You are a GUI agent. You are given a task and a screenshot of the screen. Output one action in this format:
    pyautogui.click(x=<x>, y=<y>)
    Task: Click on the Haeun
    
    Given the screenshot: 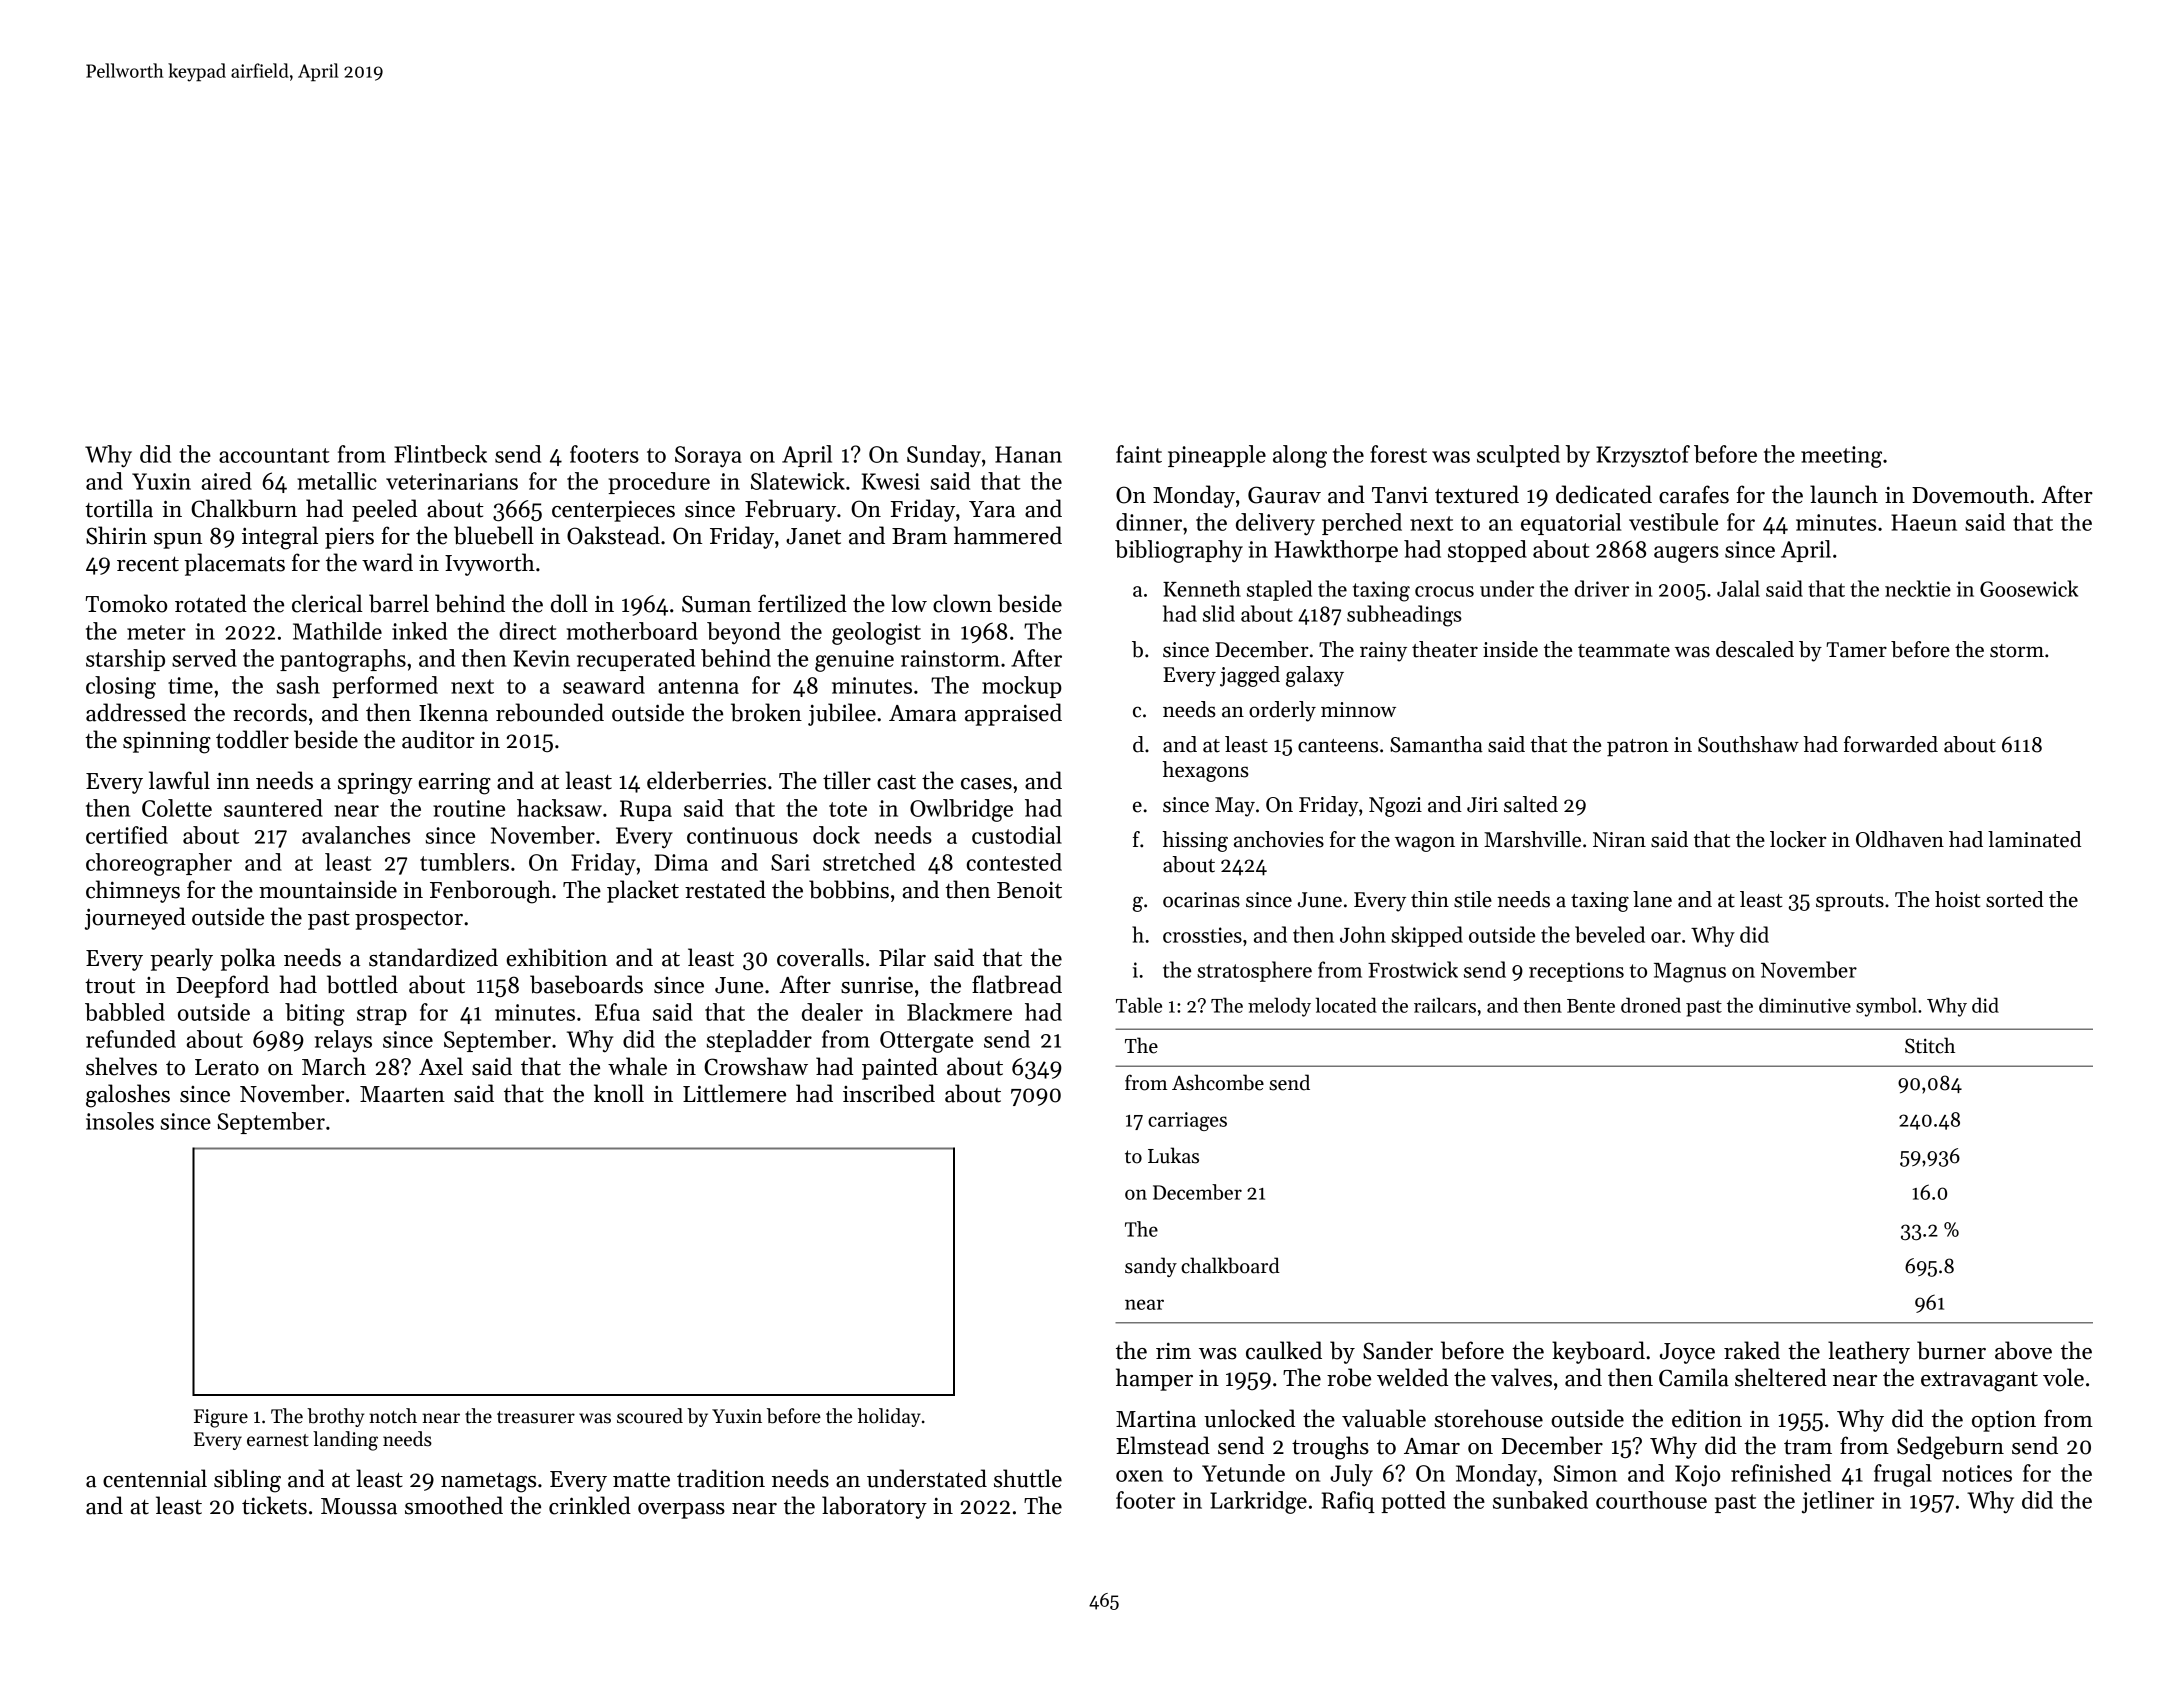 What is the action you would take?
    pyautogui.click(x=1924, y=522)
